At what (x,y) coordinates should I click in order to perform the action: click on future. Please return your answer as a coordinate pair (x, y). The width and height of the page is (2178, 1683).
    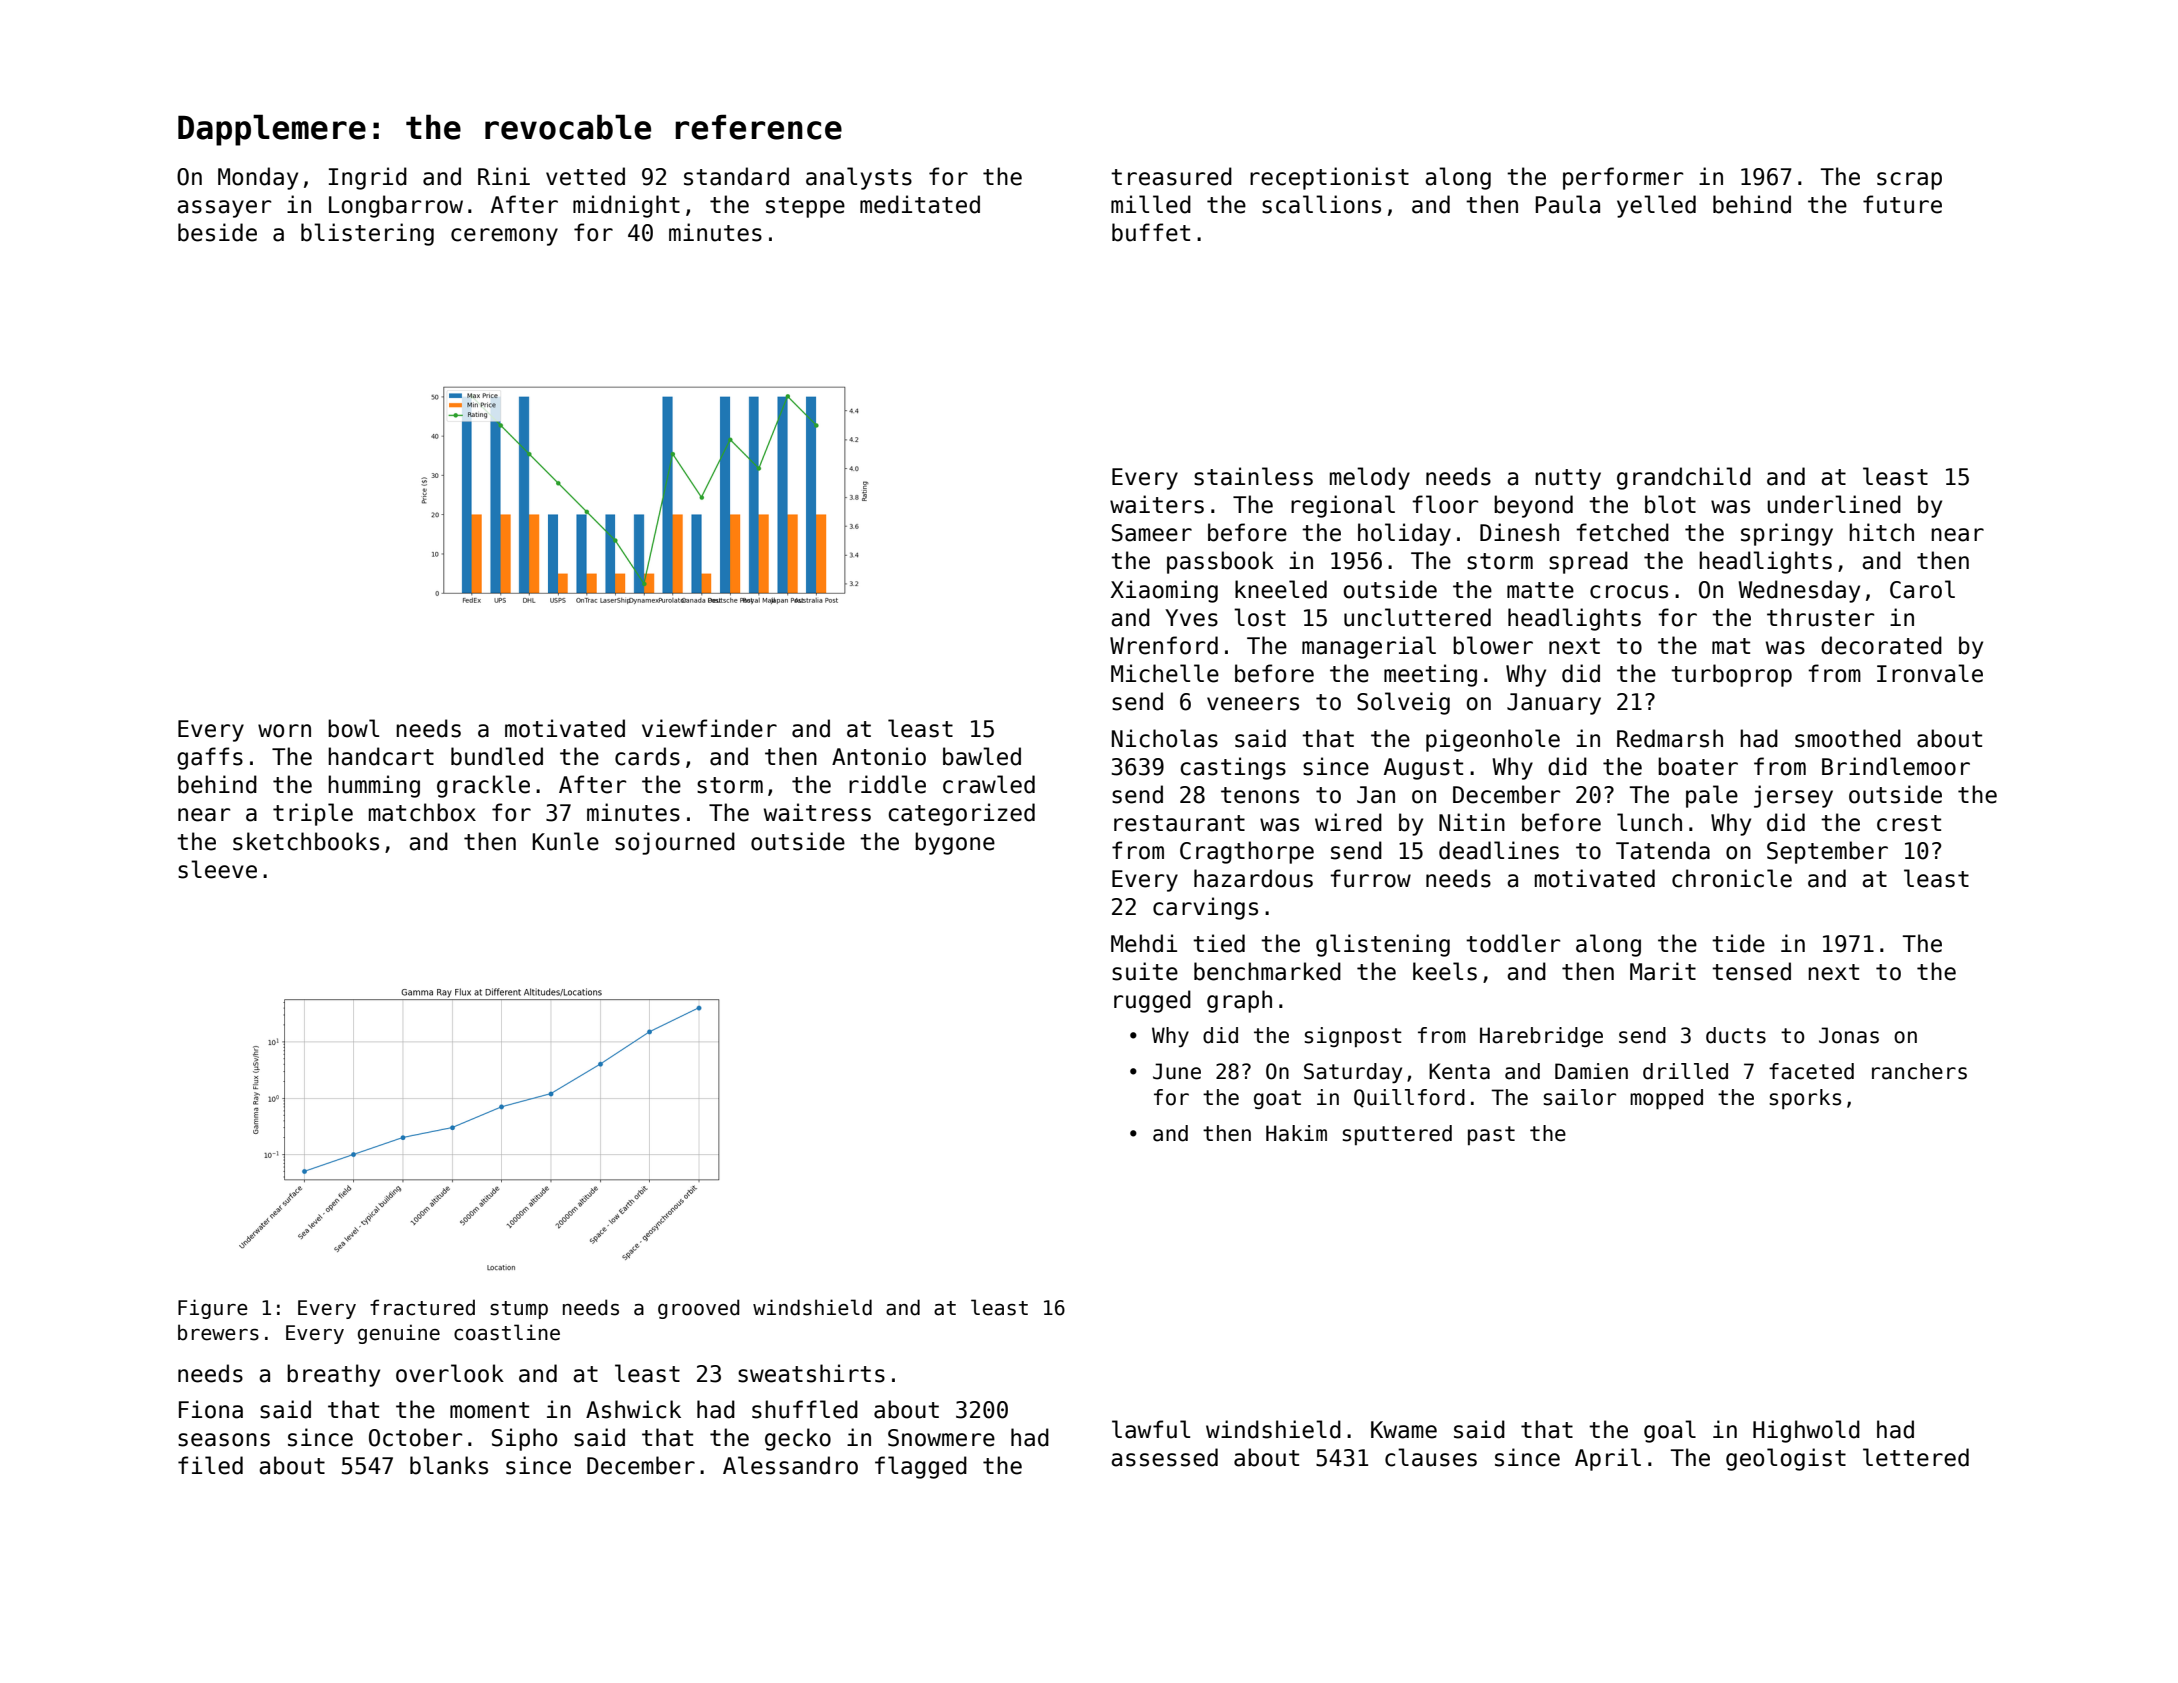
    Looking at the image, I should click on (1902, 204).
